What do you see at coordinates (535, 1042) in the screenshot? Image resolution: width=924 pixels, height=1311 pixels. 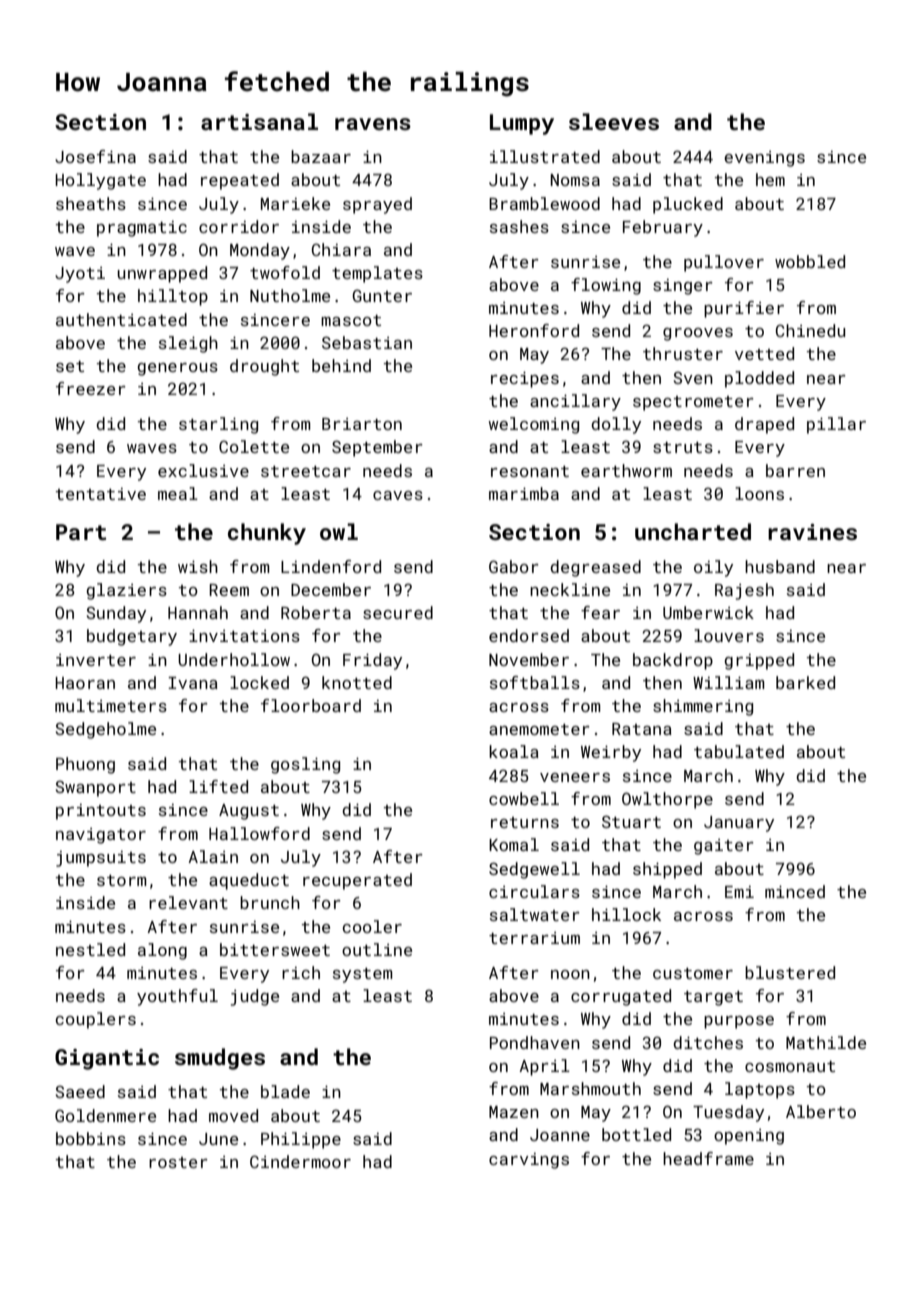 I see `Pondhaven` at bounding box center [535, 1042].
